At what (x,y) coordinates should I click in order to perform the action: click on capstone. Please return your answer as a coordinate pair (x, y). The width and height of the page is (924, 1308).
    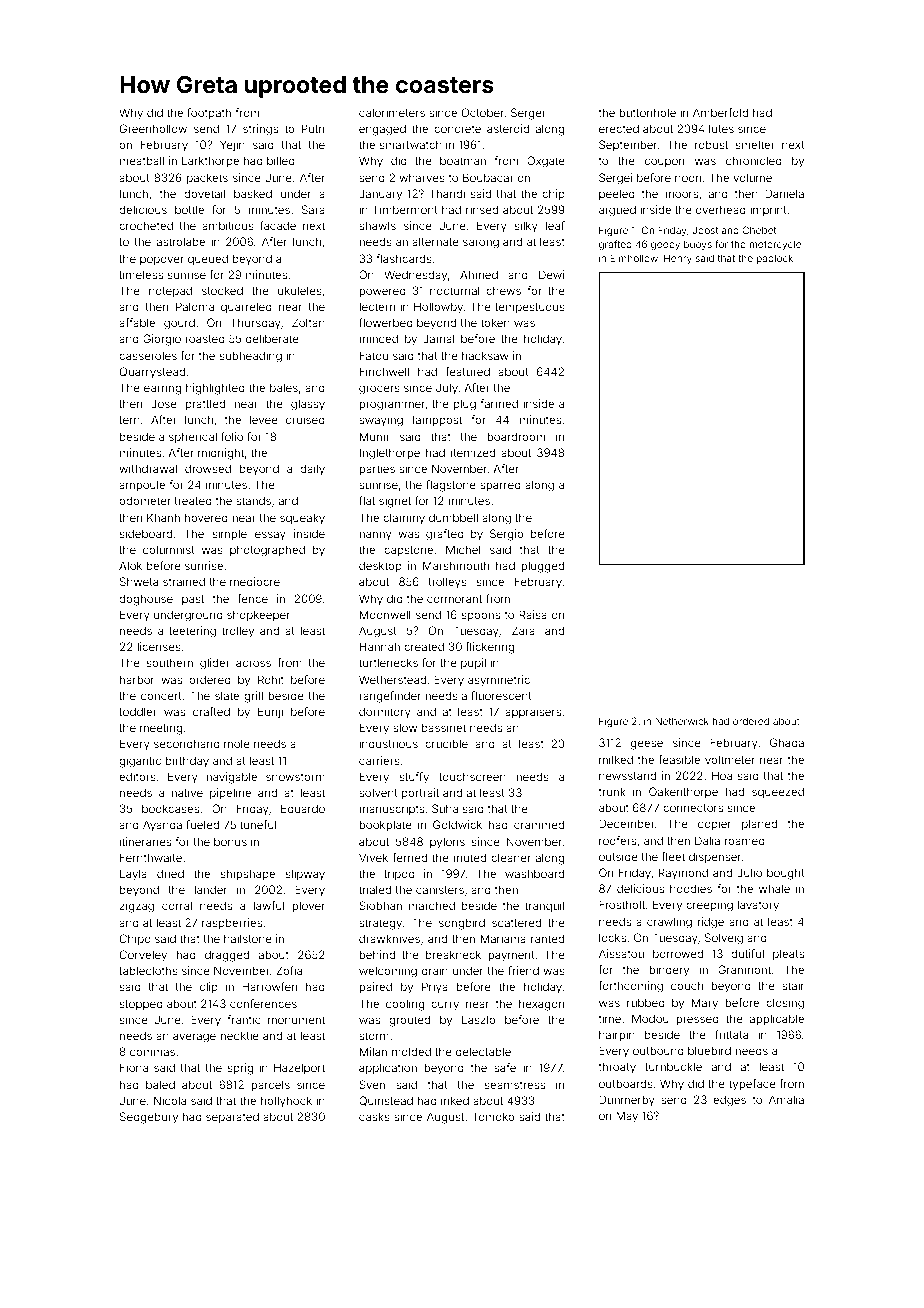
    Looking at the image, I should click on (408, 551).
